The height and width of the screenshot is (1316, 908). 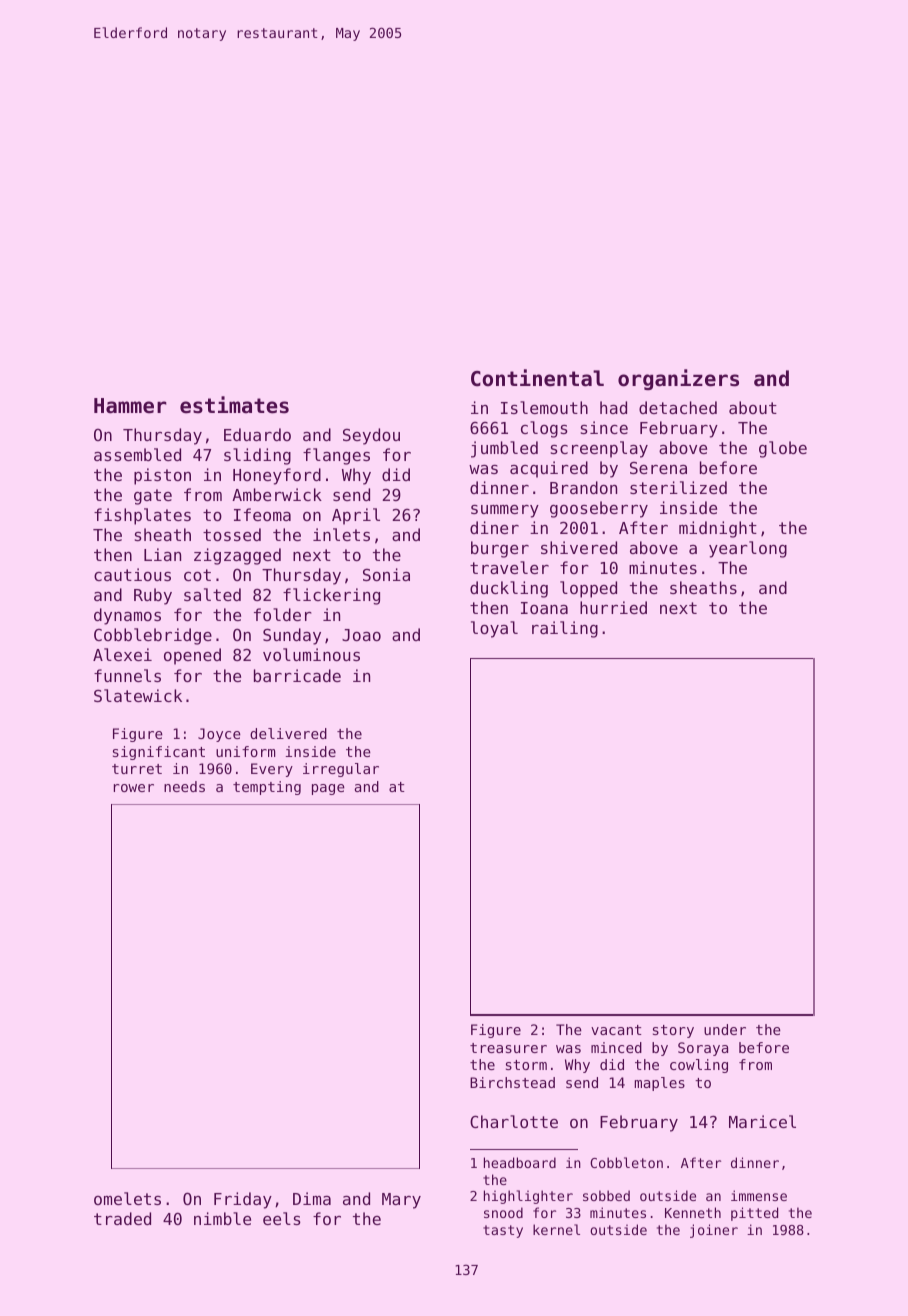 I want to click on Continental, so click(x=537, y=378).
